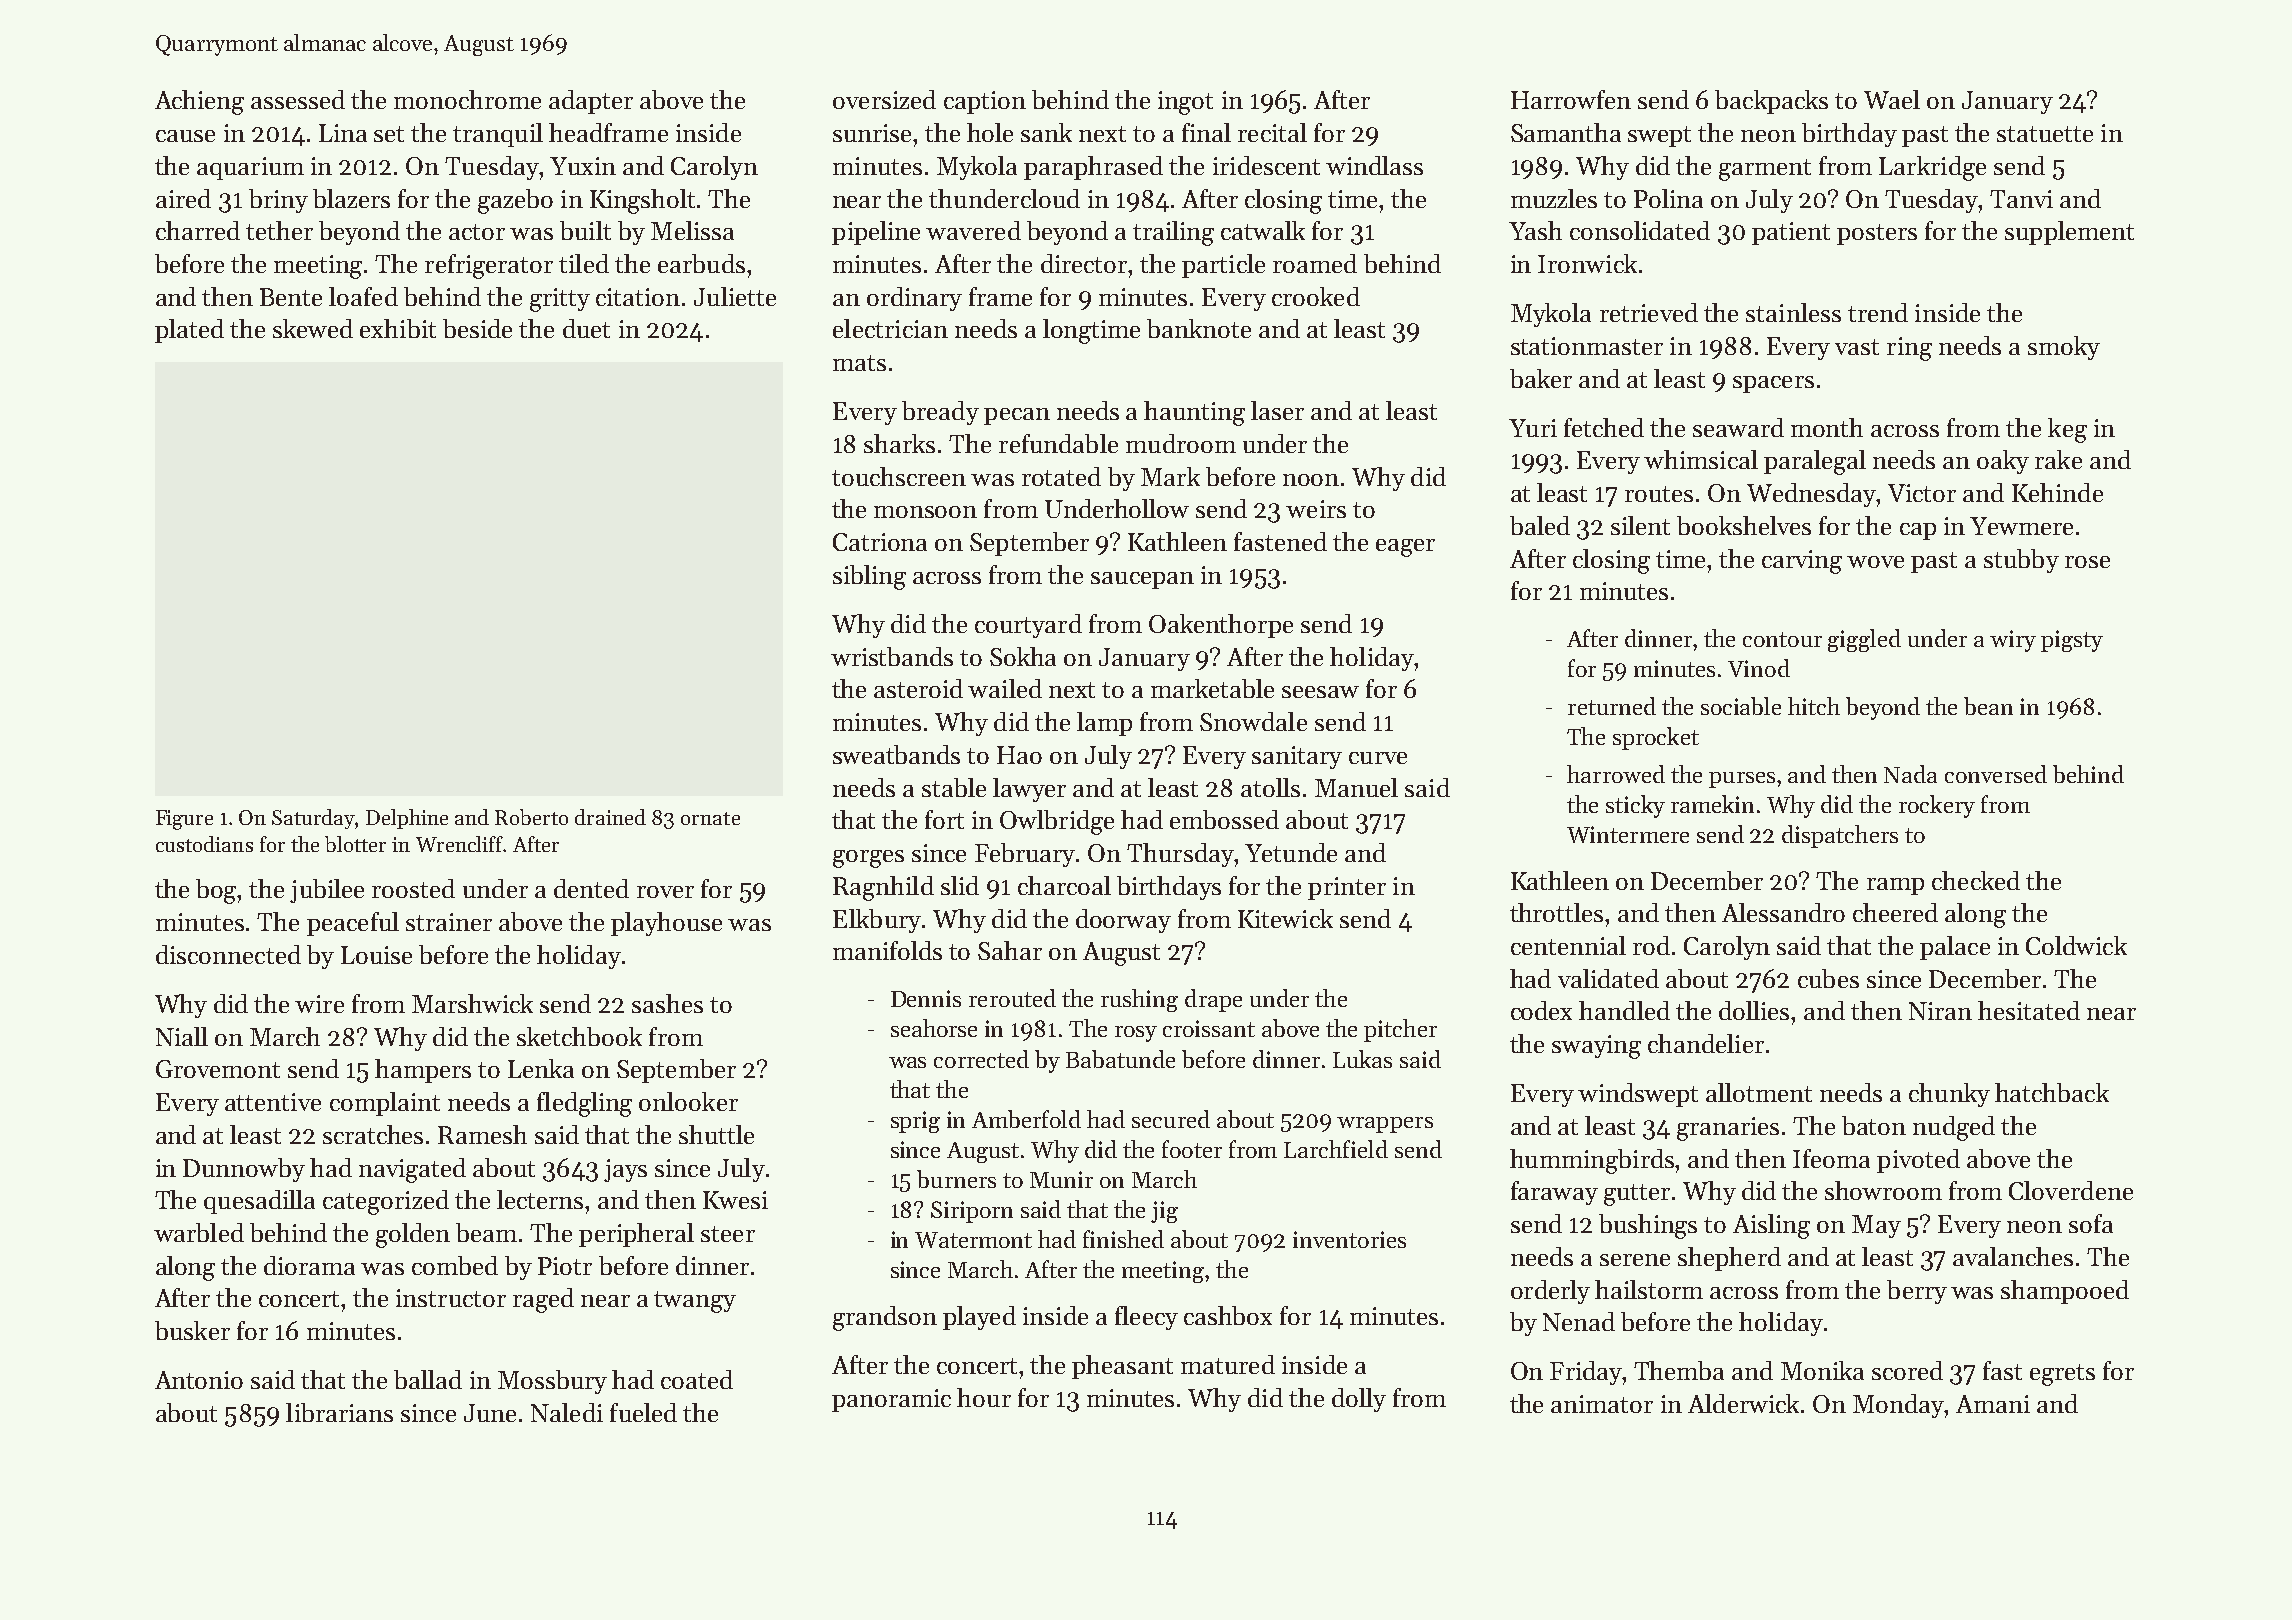 The image size is (2292, 1620). What do you see at coordinates (2064, 348) in the screenshot?
I see `smoky` at bounding box center [2064, 348].
